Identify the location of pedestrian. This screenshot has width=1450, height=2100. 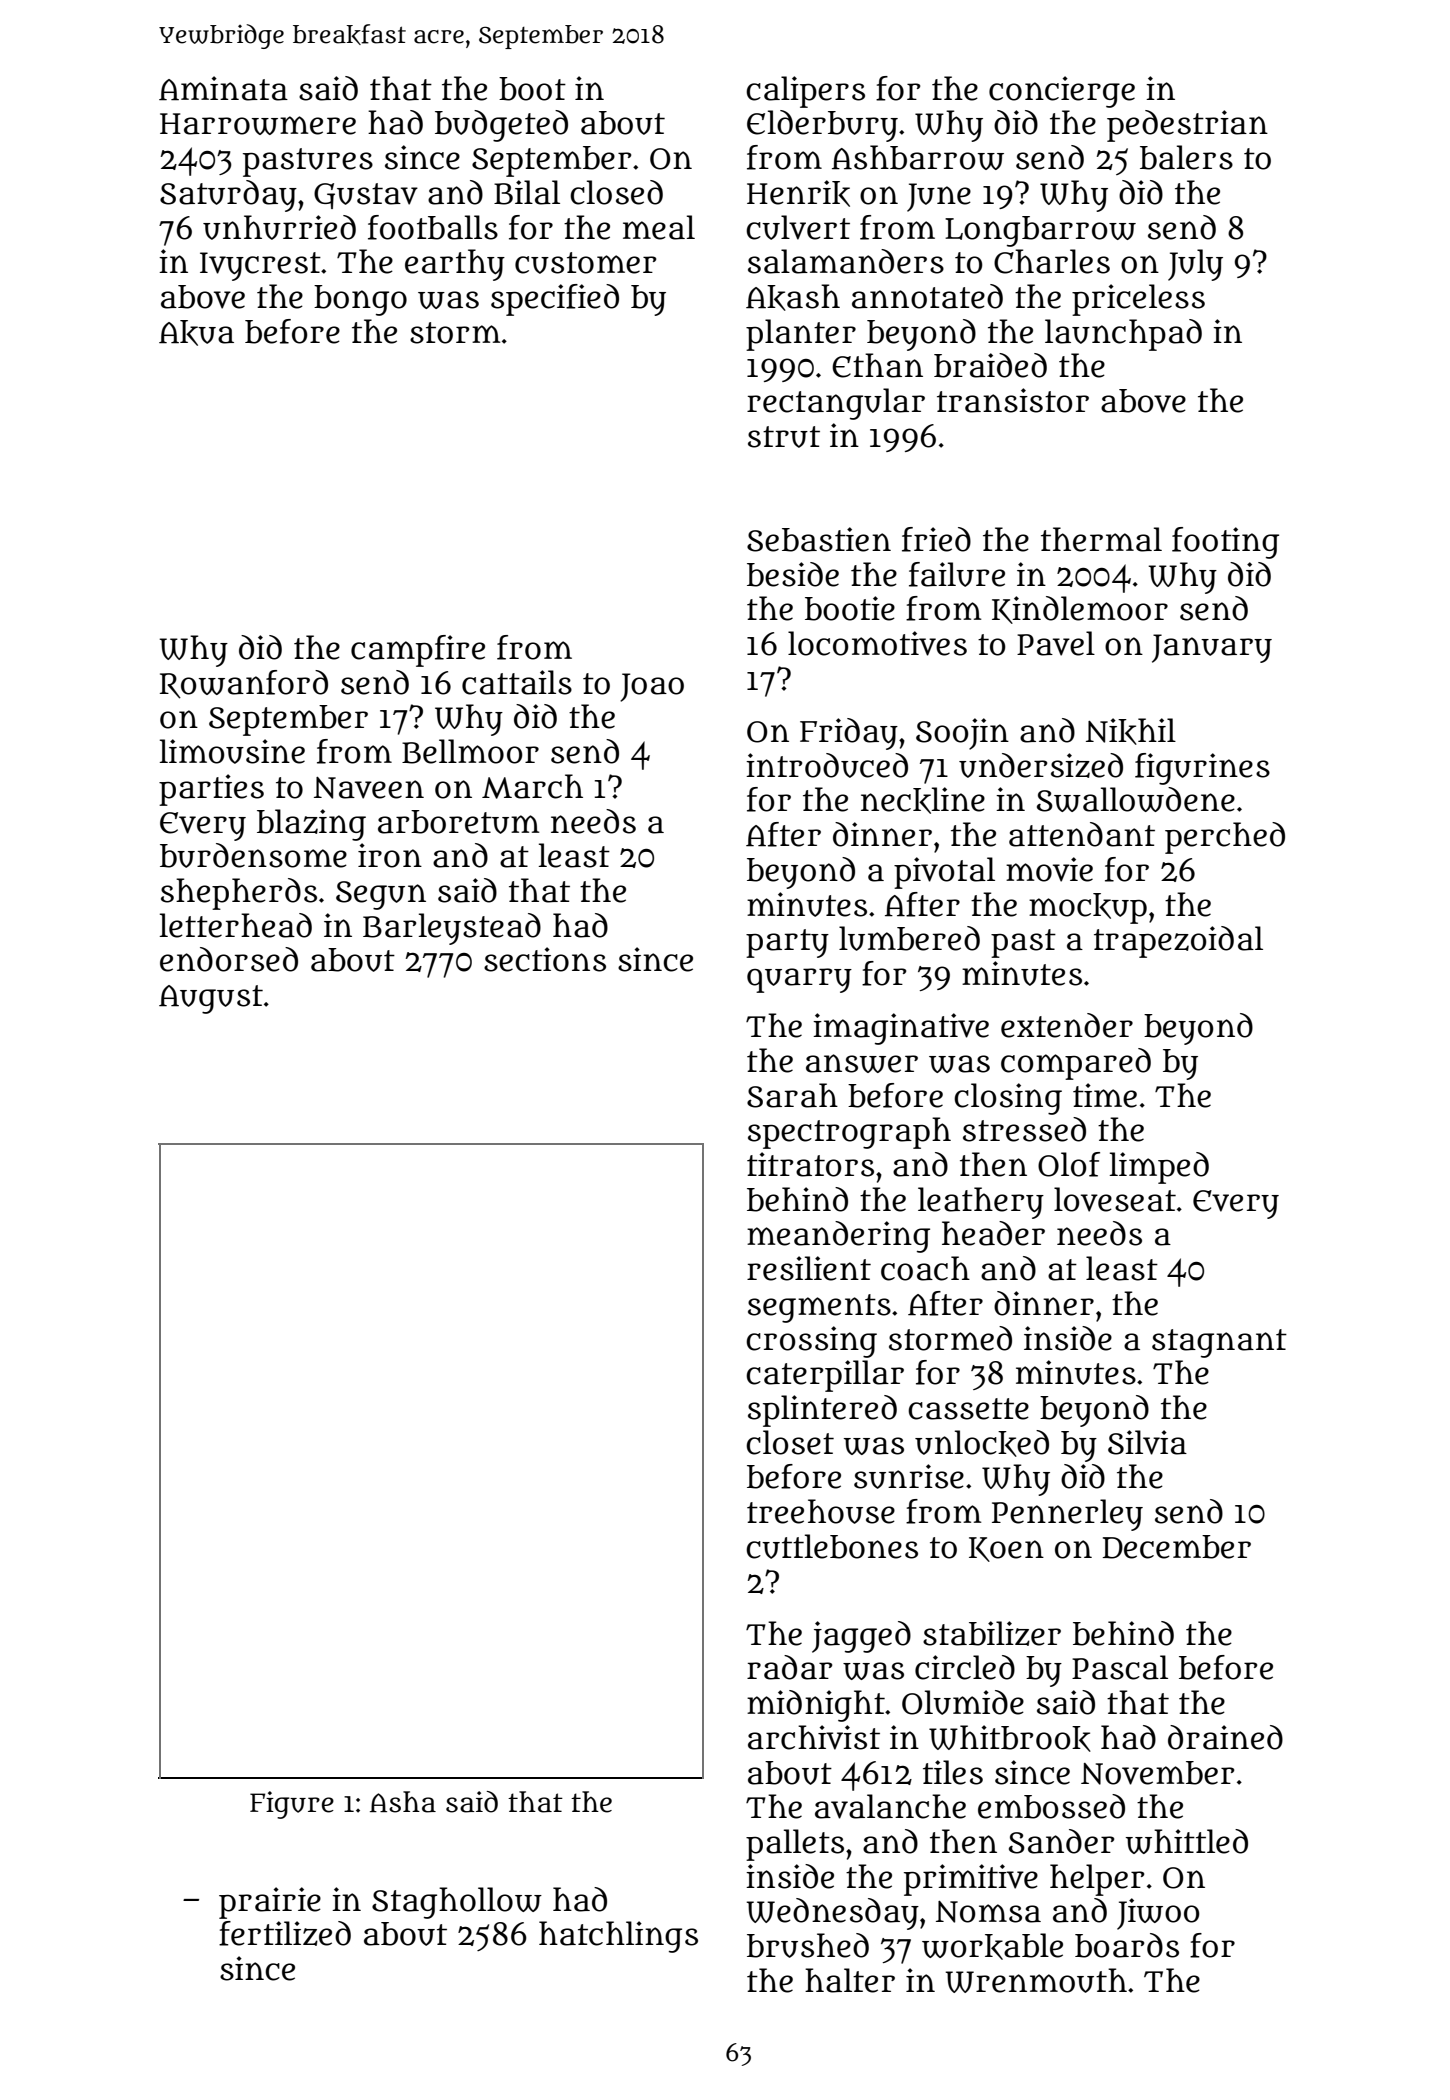
(1187, 126).
